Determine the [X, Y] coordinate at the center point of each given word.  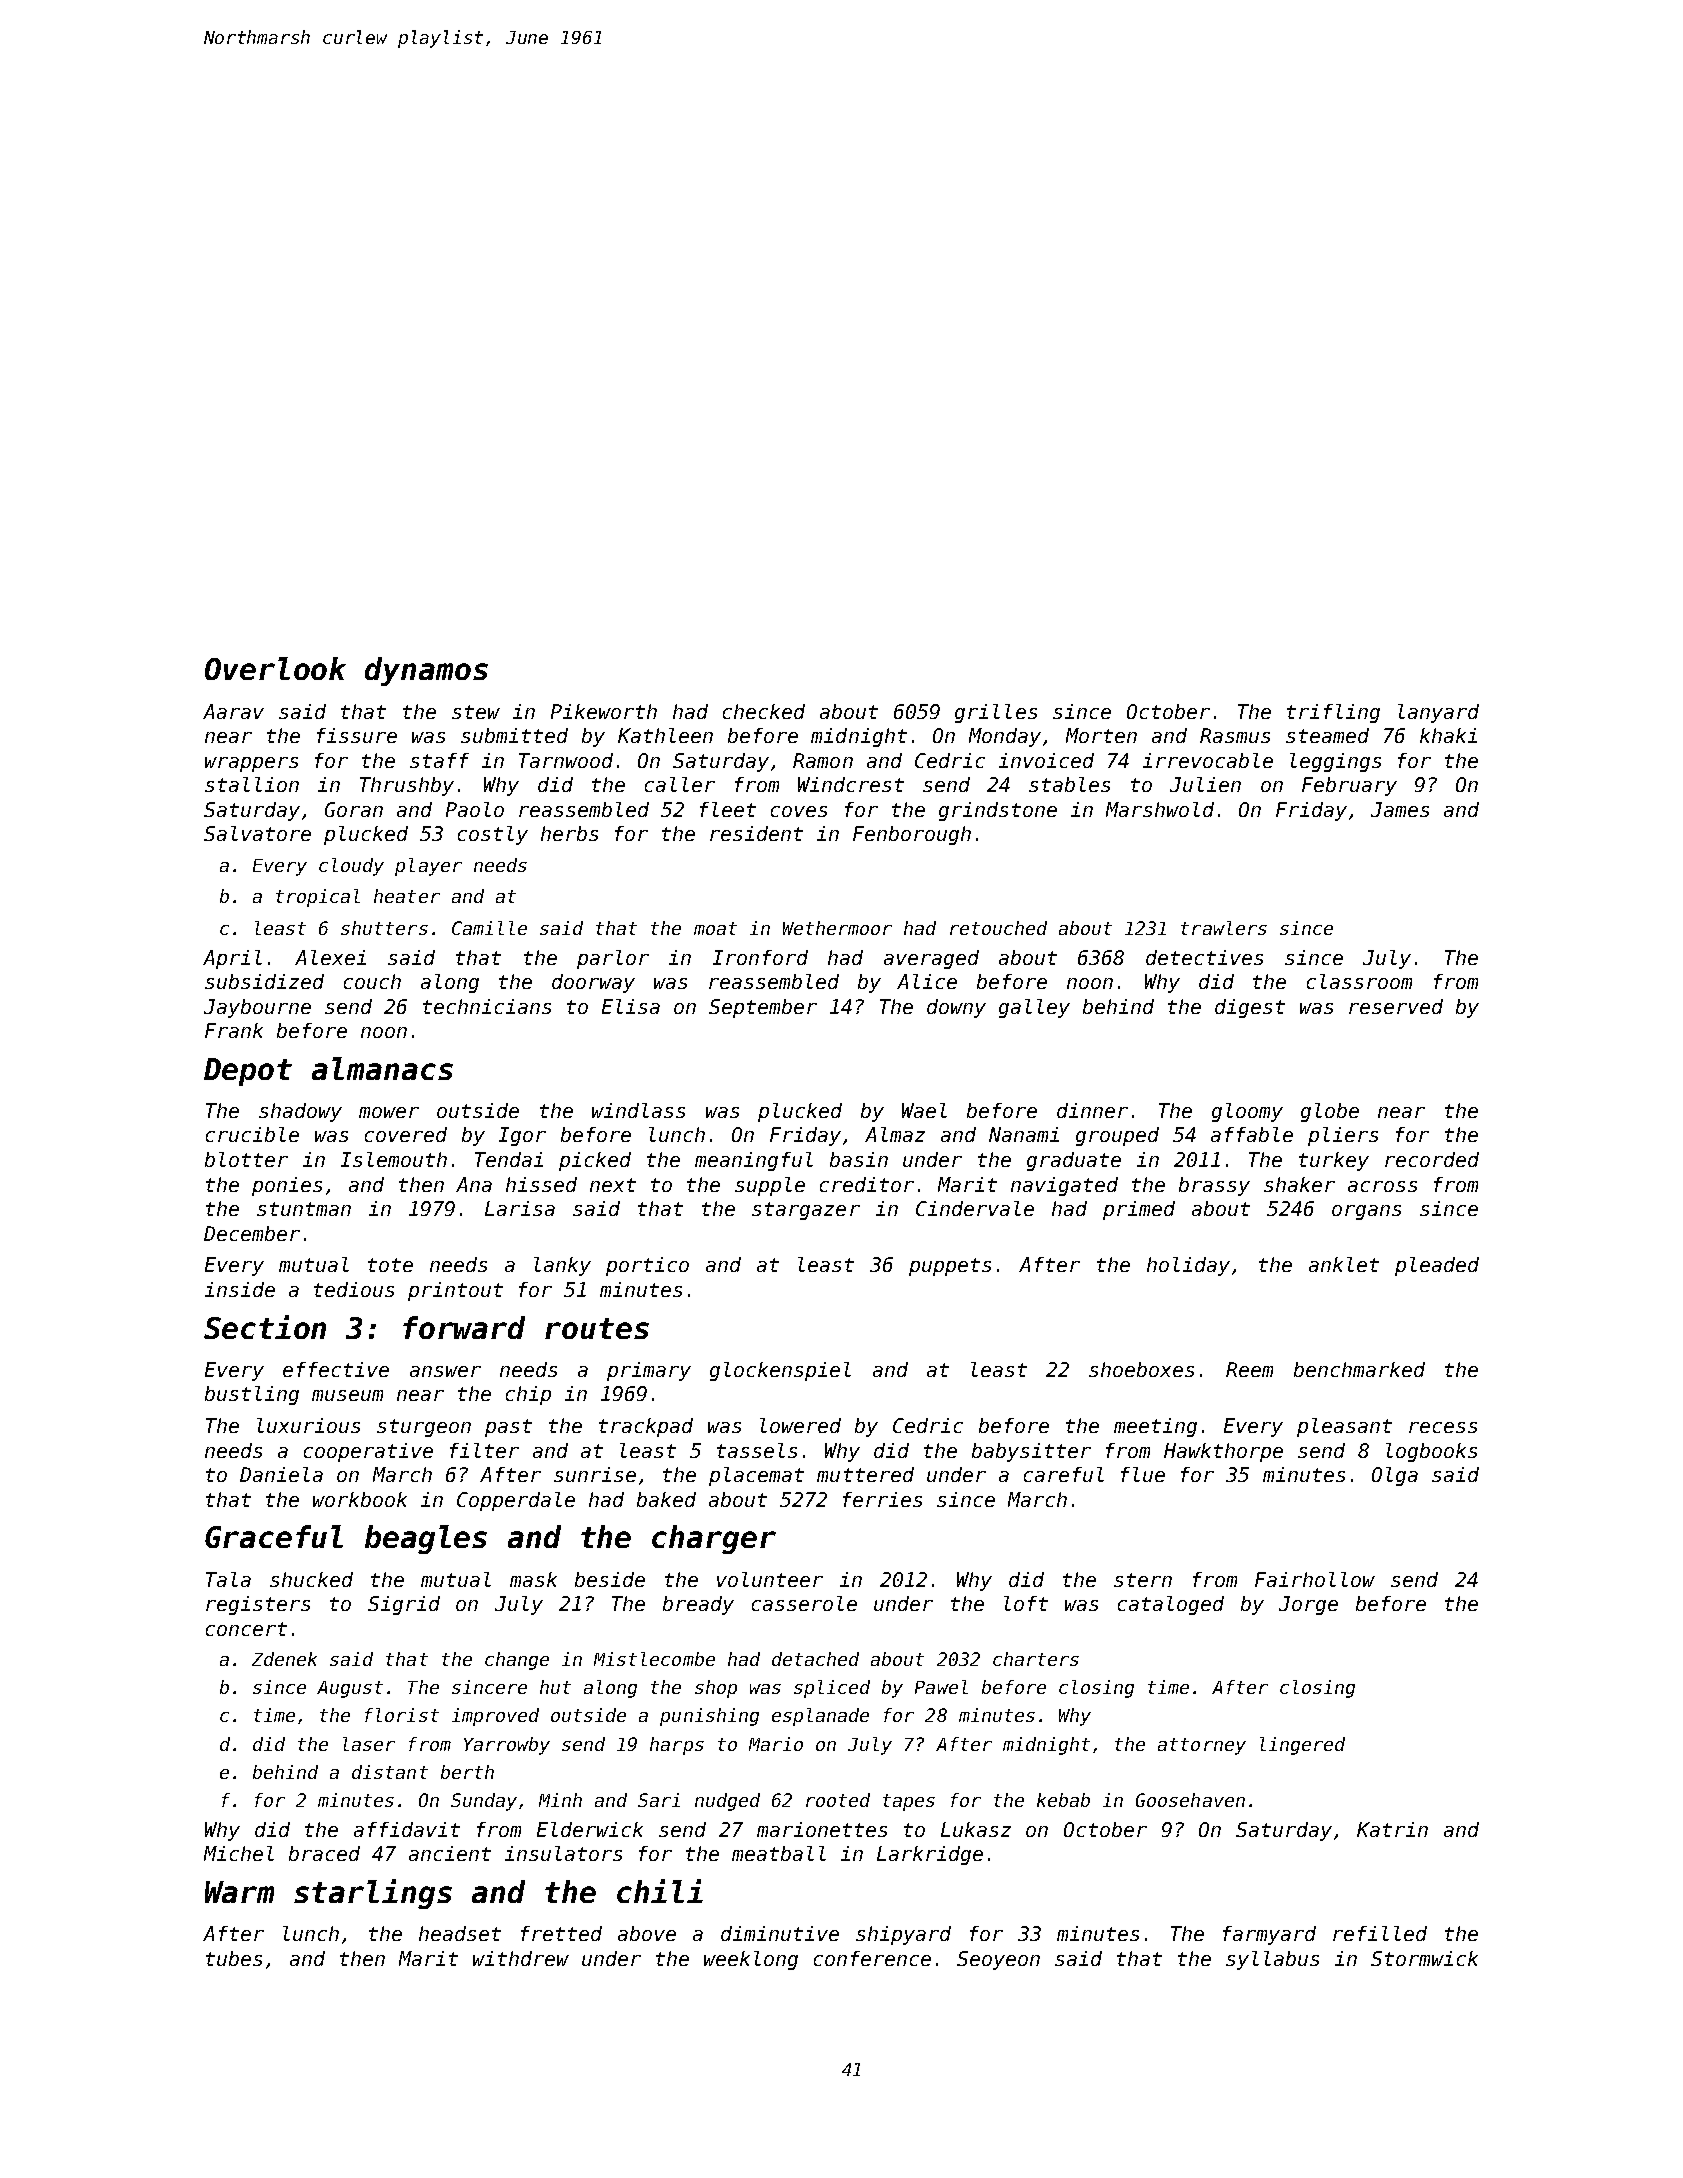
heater [407, 896]
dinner [1092, 1110]
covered [406, 1134]
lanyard [1438, 713]
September [763, 1008]
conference [872, 1958]
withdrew [521, 1958]
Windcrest [851, 784]
